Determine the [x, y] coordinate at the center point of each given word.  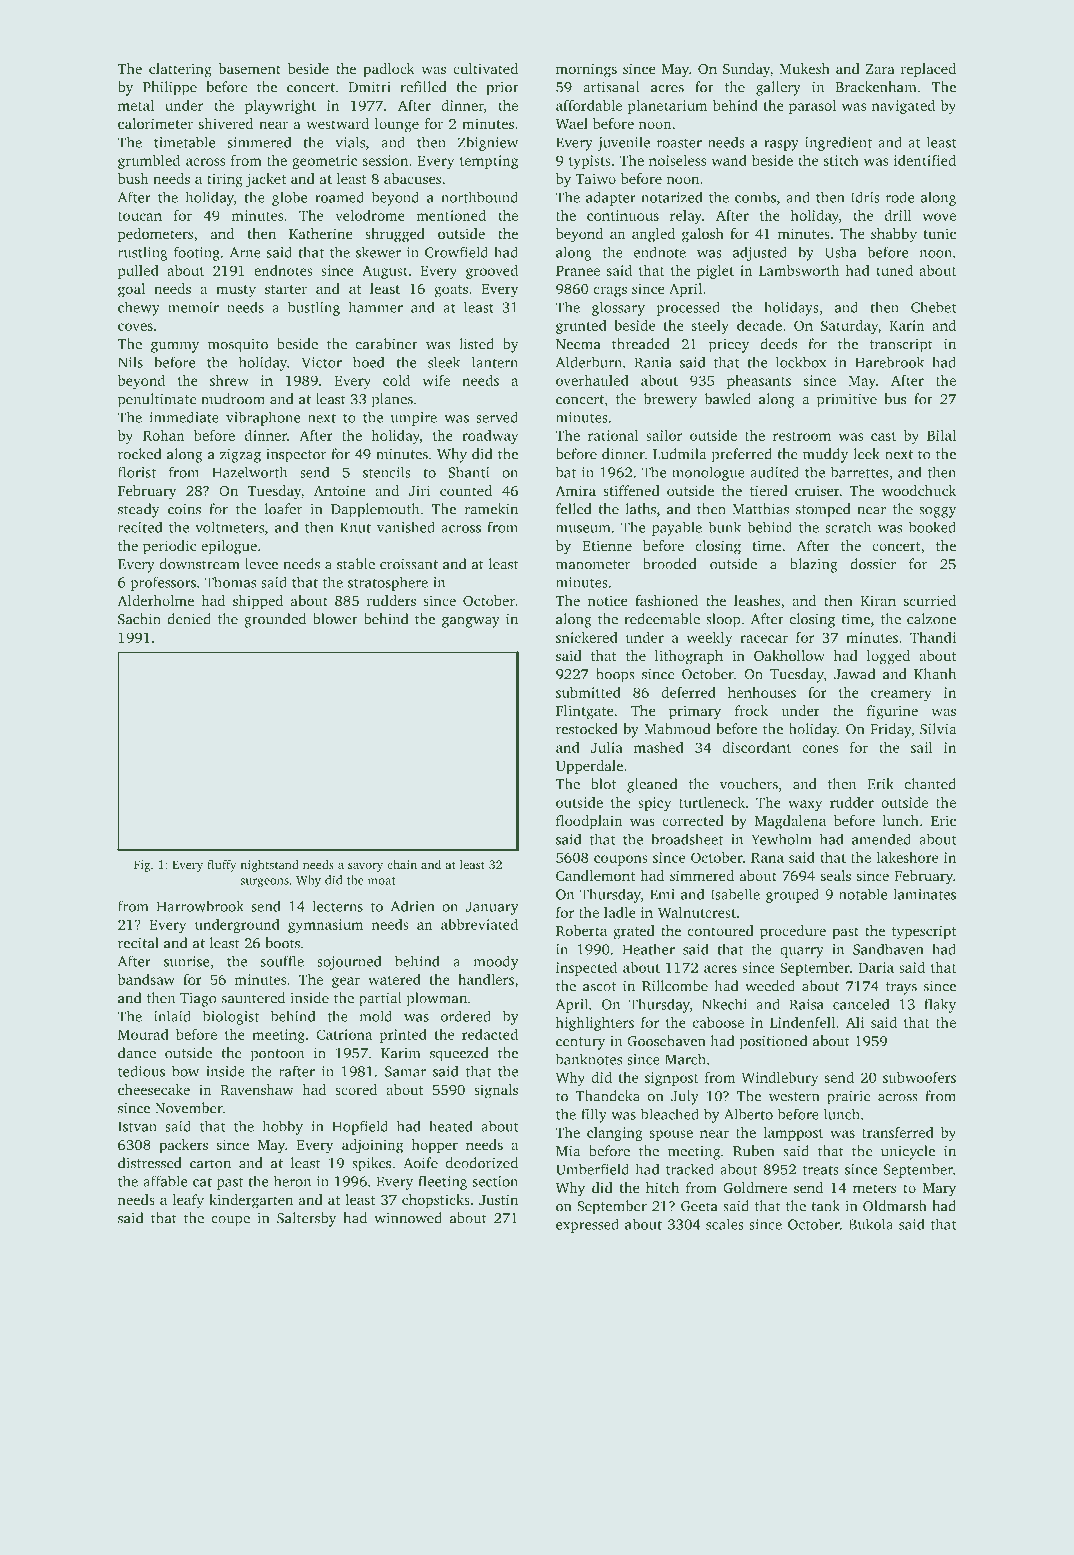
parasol [812, 107]
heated [451, 1126]
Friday [890, 730]
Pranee [578, 271]
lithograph [689, 657]
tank [825, 1206]
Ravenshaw [257, 1089]
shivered [226, 123]
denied [189, 619]
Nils [130, 362]
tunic [939, 233]
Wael [572, 123]
